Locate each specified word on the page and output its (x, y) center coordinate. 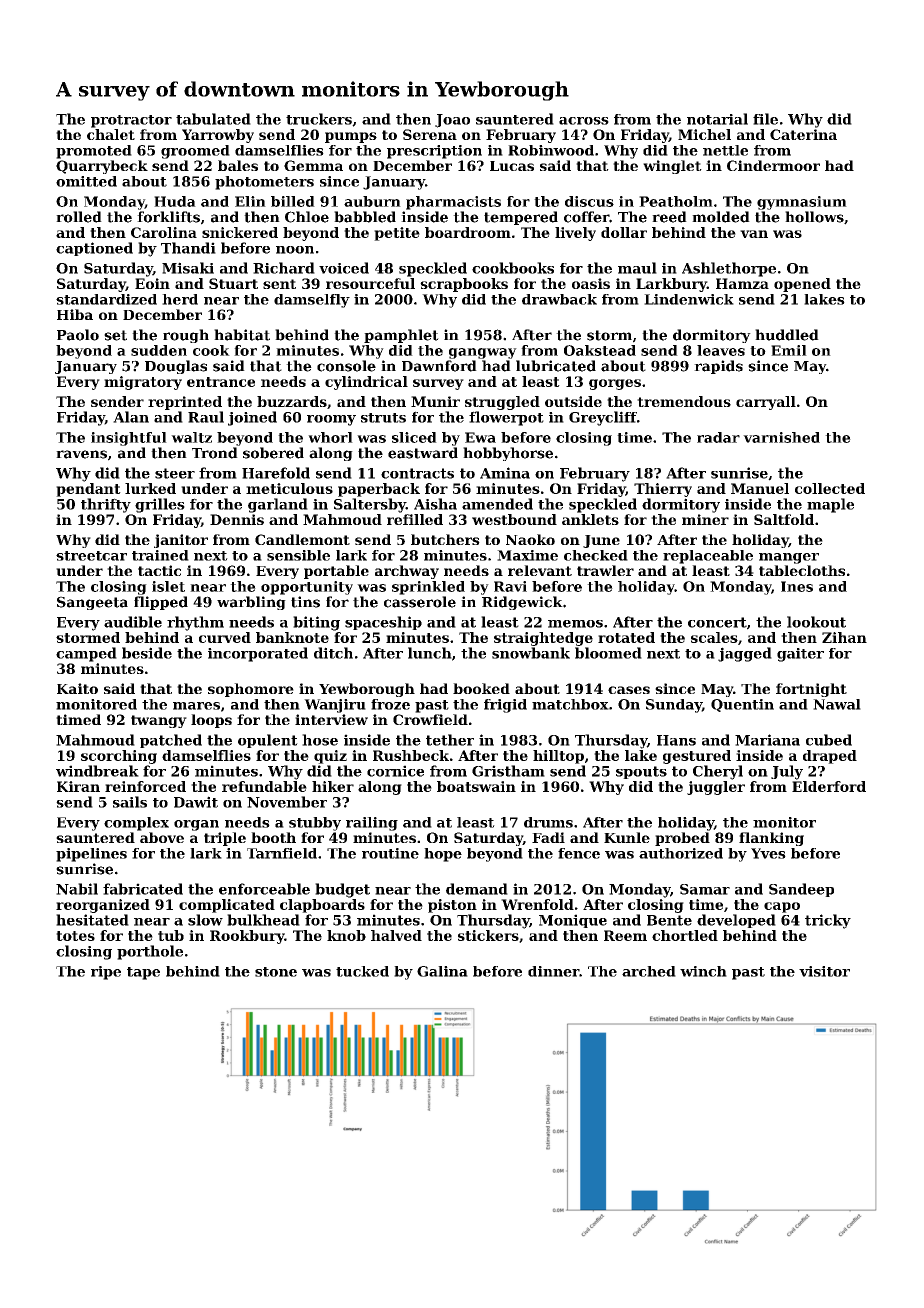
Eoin (152, 283)
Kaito (77, 688)
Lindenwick (689, 299)
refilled (415, 519)
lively (575, 234)
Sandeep (801, 890)
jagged (745, 654)
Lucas (512, 166)
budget (342, 890)
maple (830, 505)
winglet (672, 167)
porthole (150, 952)
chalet (111, 134)
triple (225, 839)
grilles (160, 505)
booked (481, 688)
